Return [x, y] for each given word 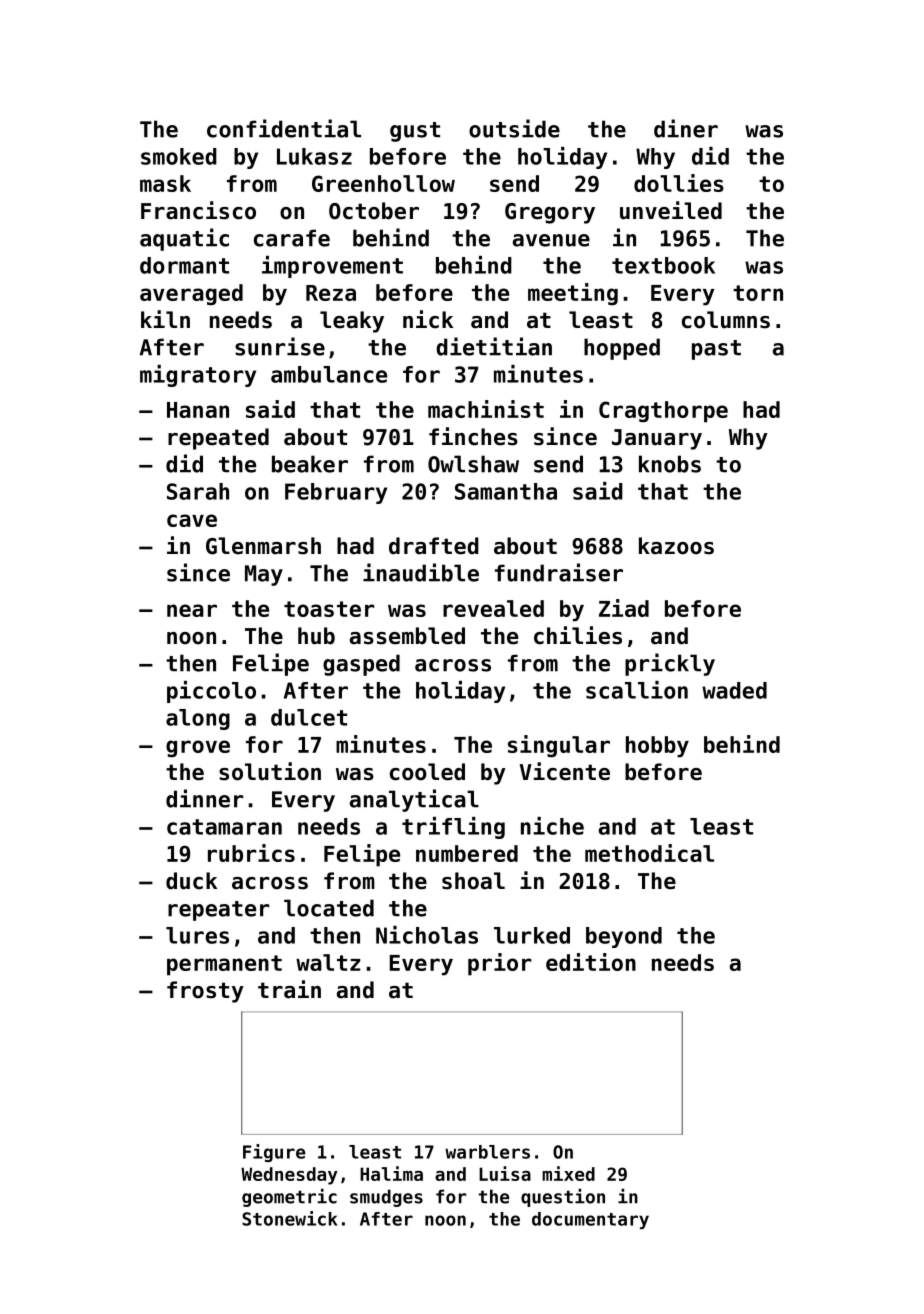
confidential [284, 128]
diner [686, 128]
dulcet [309, 717]
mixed [568, 1173]
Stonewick [290, 1218]
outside [514, 128]
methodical [649, 853]
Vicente [564, 771]
